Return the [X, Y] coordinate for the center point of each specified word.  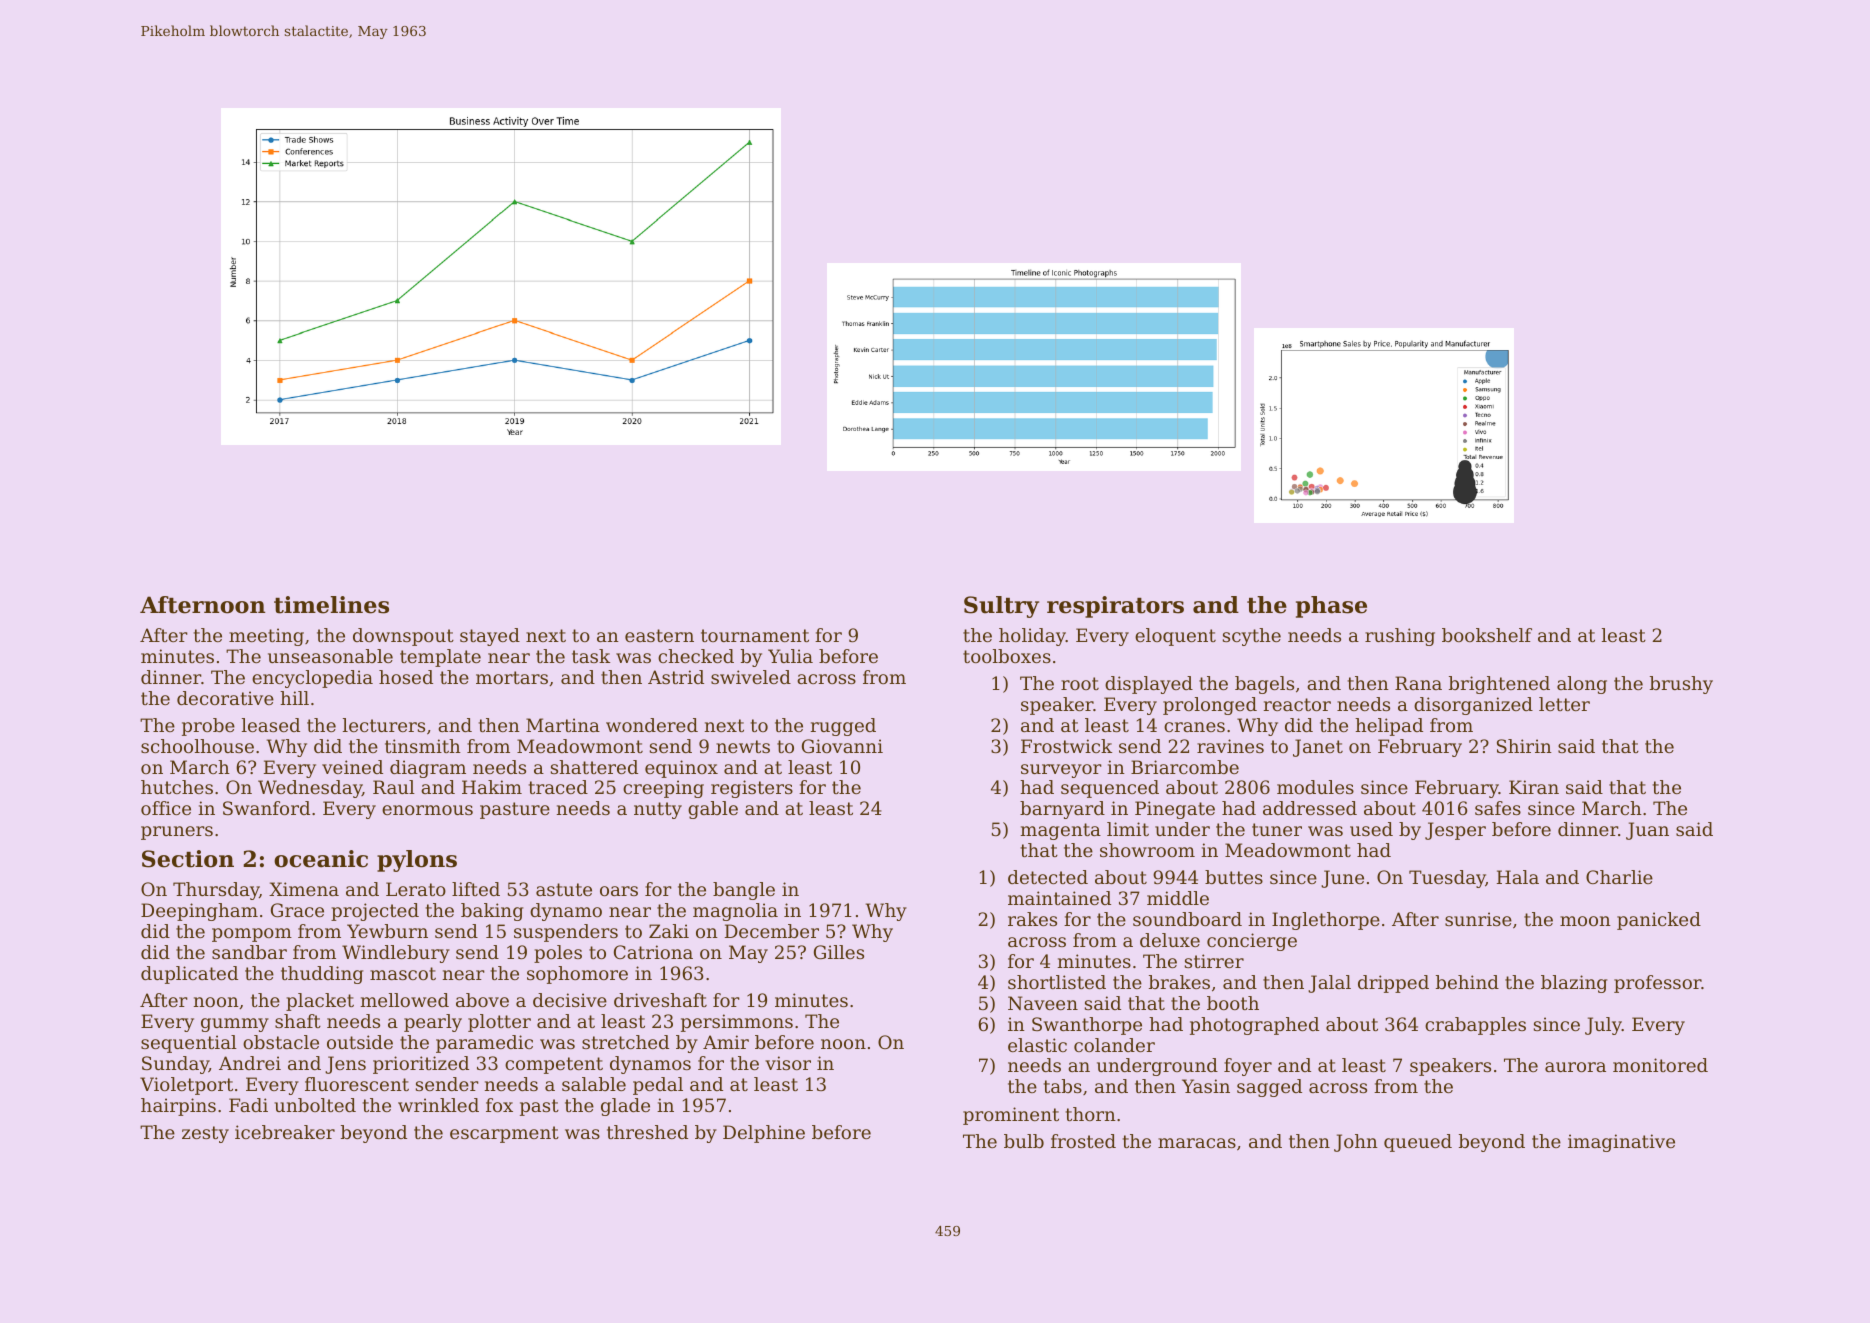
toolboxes [1007, 656]
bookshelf [1487, 635]
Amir [726, 1042]
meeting [266, 637]
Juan [1647, 831]
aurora [1575, 1067]
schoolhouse [197, 746]
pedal [658, 1086]
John [1356, 1143]
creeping [663, 789]
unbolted [315, 1105]
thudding [322, 975]
